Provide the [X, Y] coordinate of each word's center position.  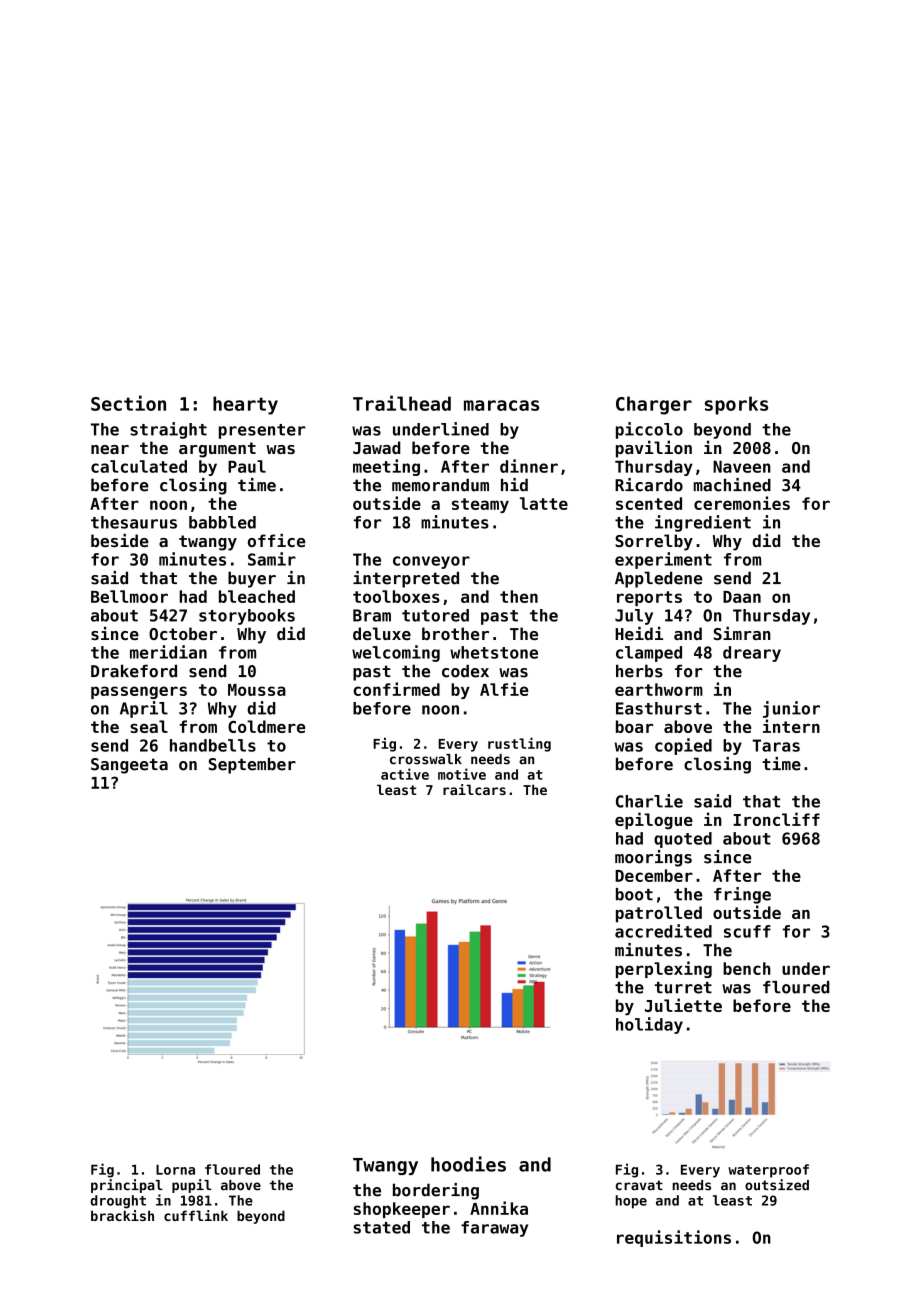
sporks [736, 405]
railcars [474, 789]
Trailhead [402, 403]
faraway [494, 1229]
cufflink [196, 1215]
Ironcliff [776, 819]
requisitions [674, 1238]
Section [128, 403]
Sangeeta [129, 766]
